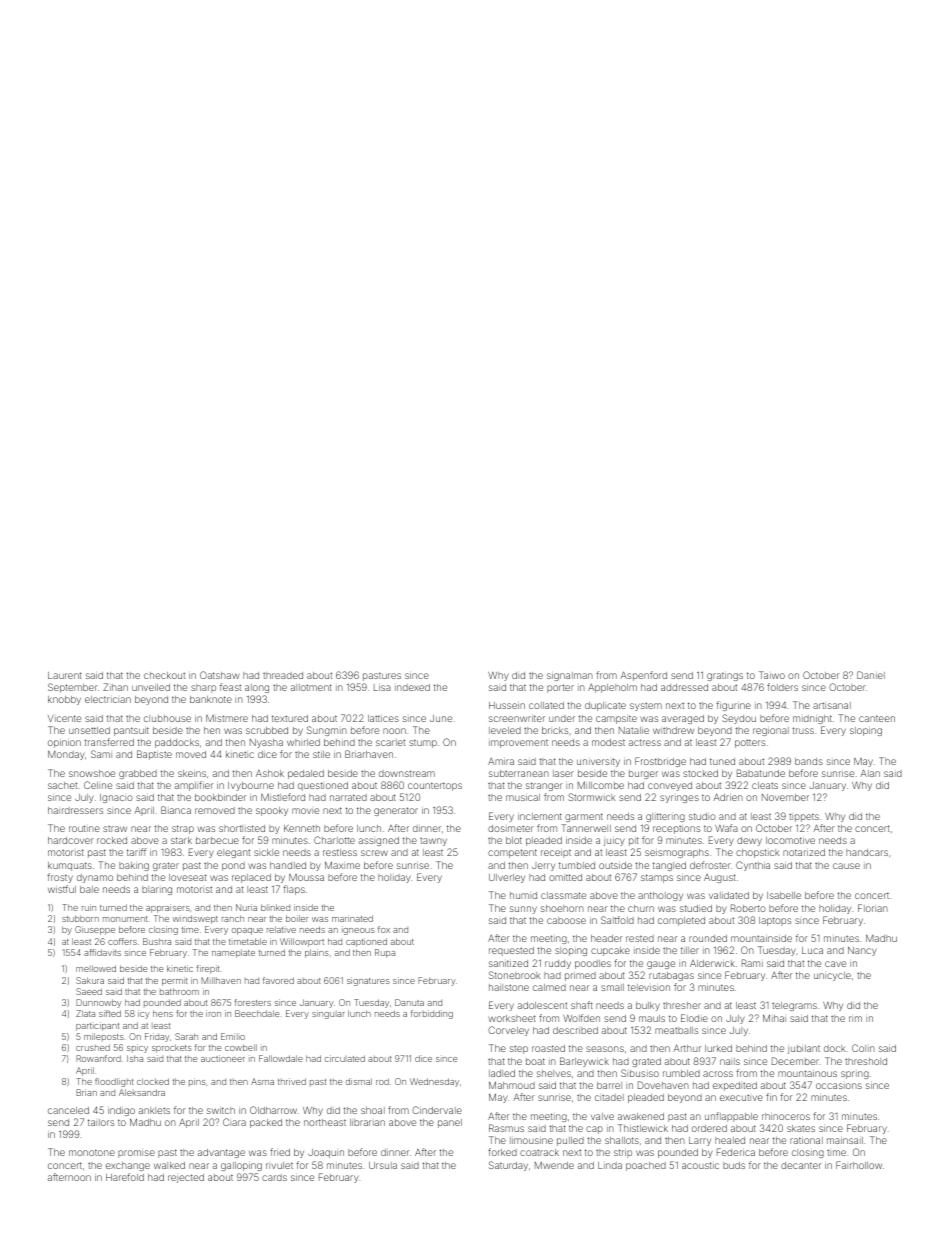 The height and width of the image is (1233, 952). I want to click on restless, so click(340, 852).
